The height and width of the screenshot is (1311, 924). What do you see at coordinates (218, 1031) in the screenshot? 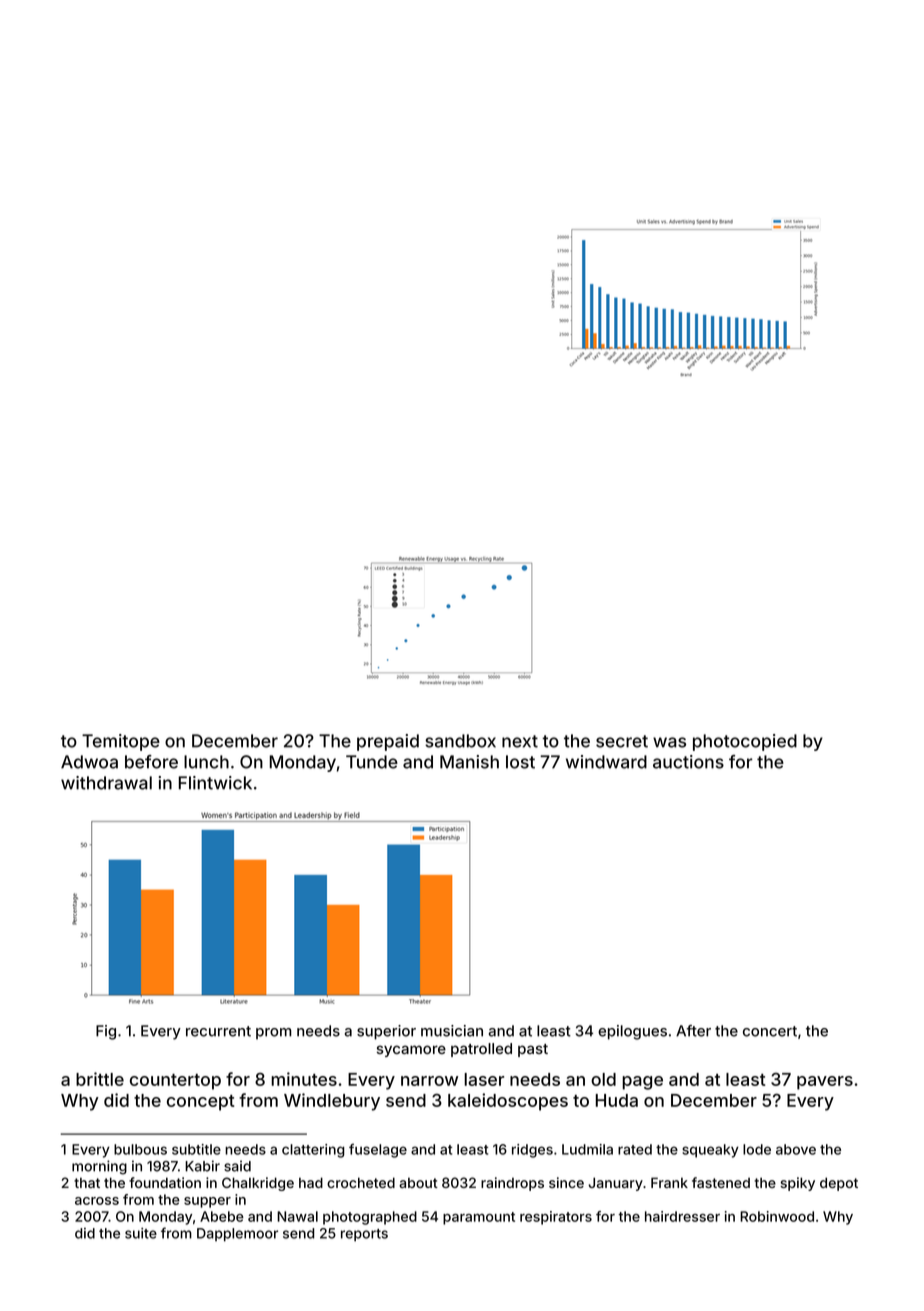
I see `recurrent` at bounding box center [218, 1031].
